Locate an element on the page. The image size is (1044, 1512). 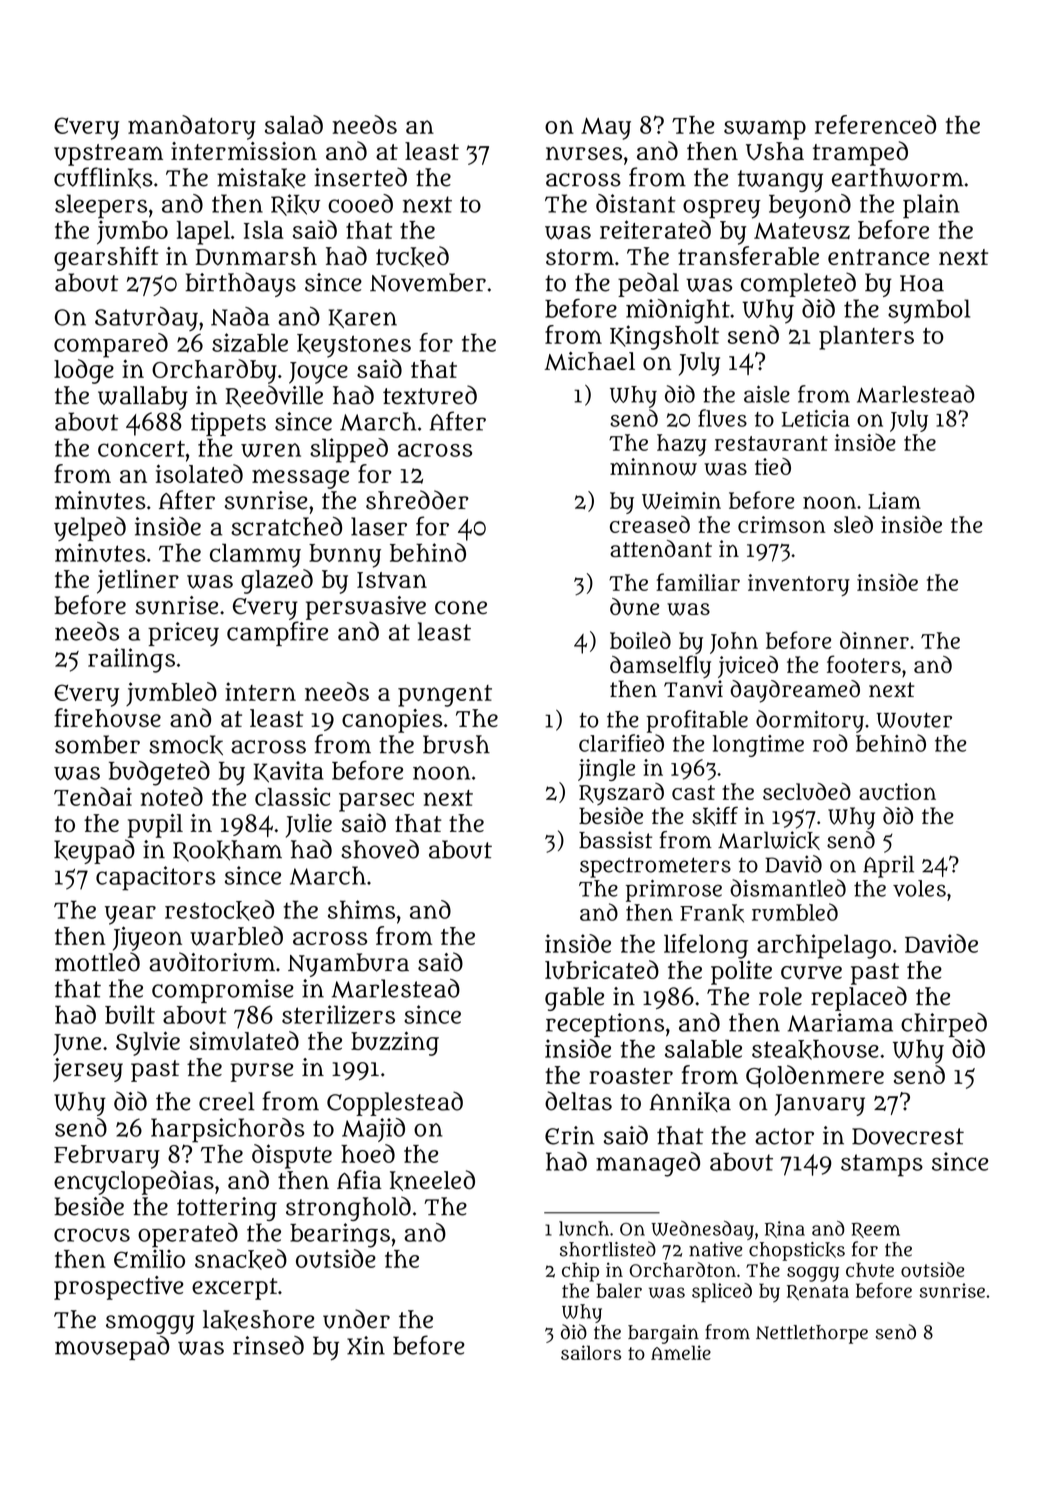
May is located at coordinates (606, 128).
